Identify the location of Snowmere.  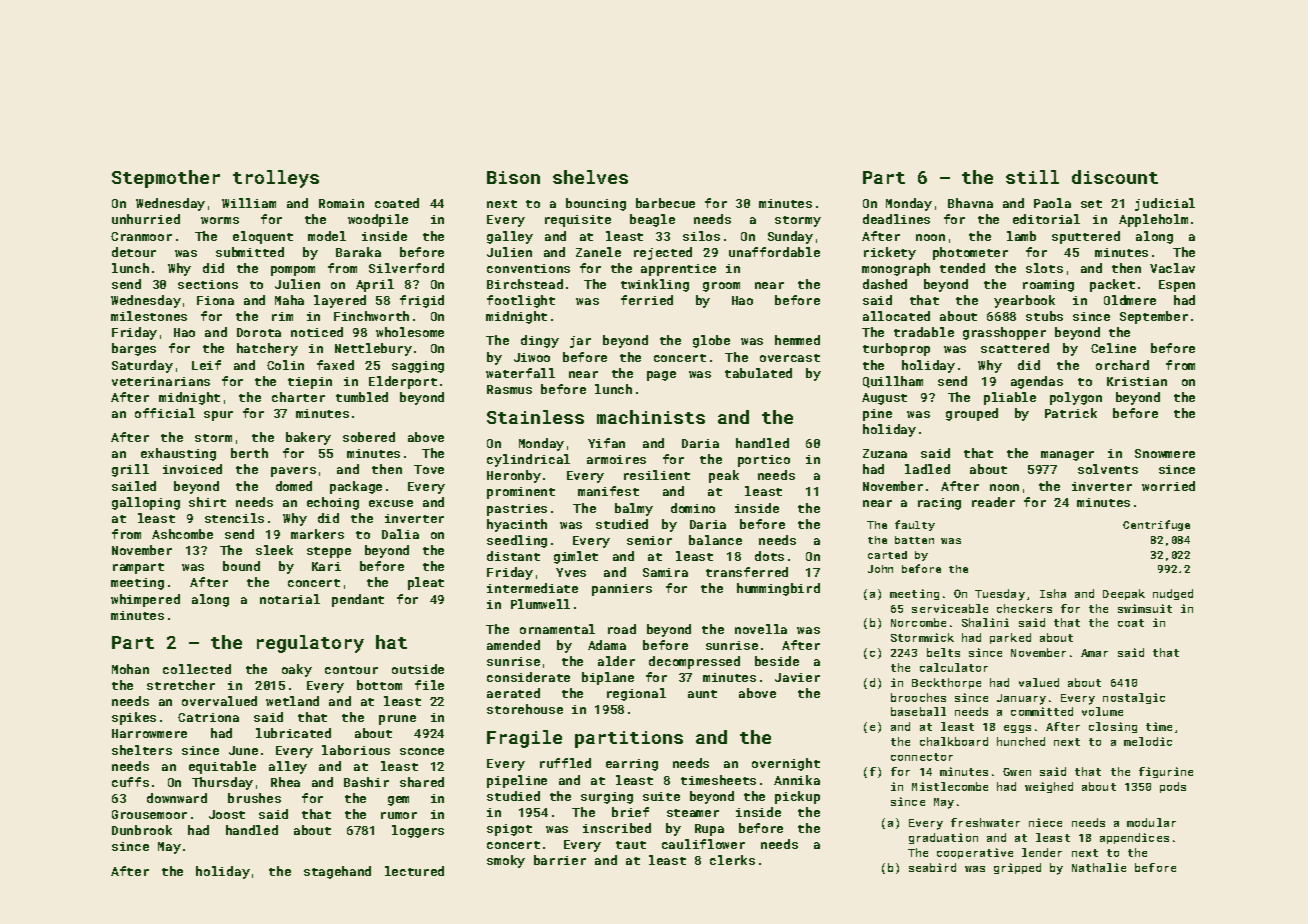
(1165, 453).
